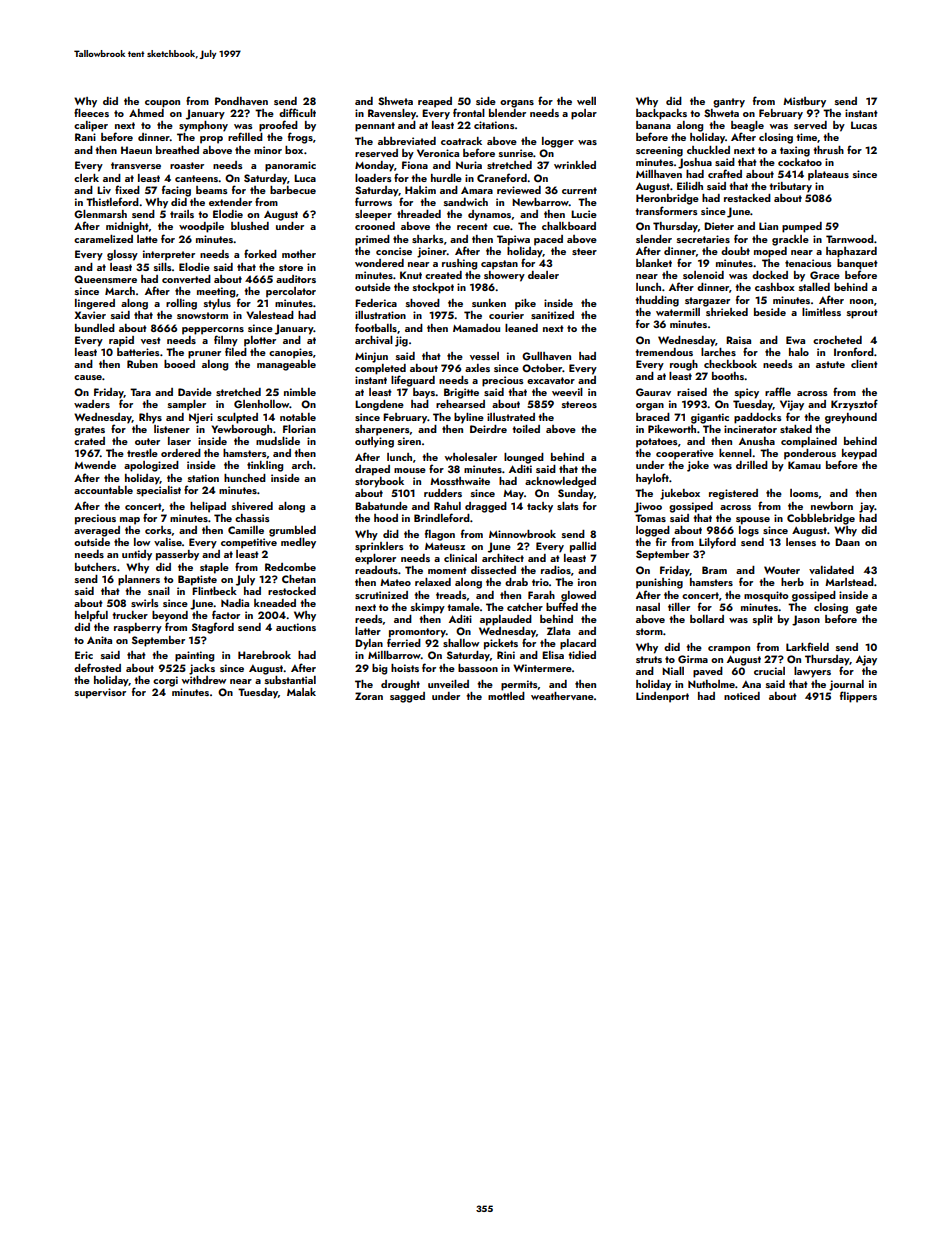  I want to click on recent, so click(472, 226).
